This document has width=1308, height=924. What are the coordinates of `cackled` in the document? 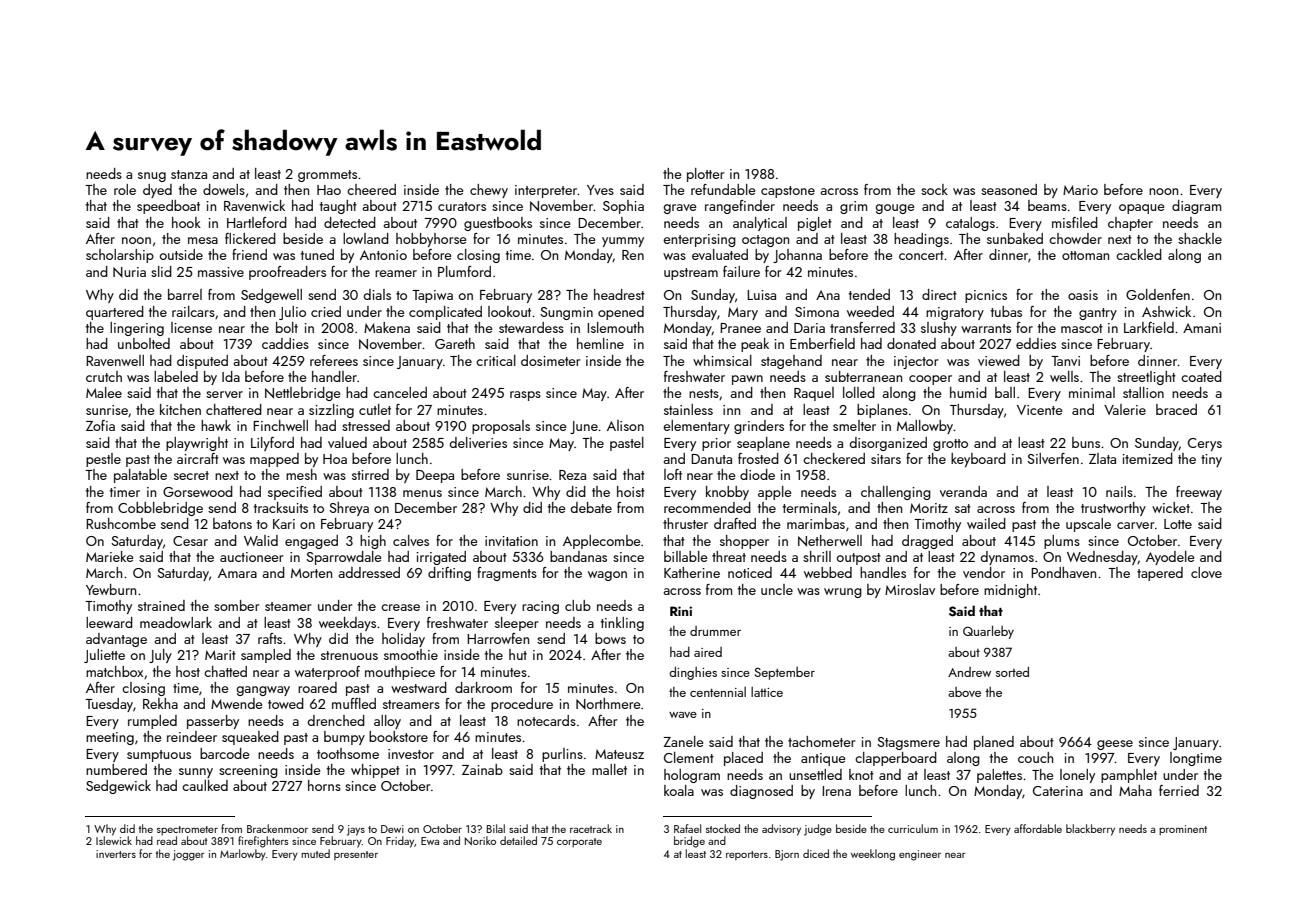 It's located at (1139, 254).
